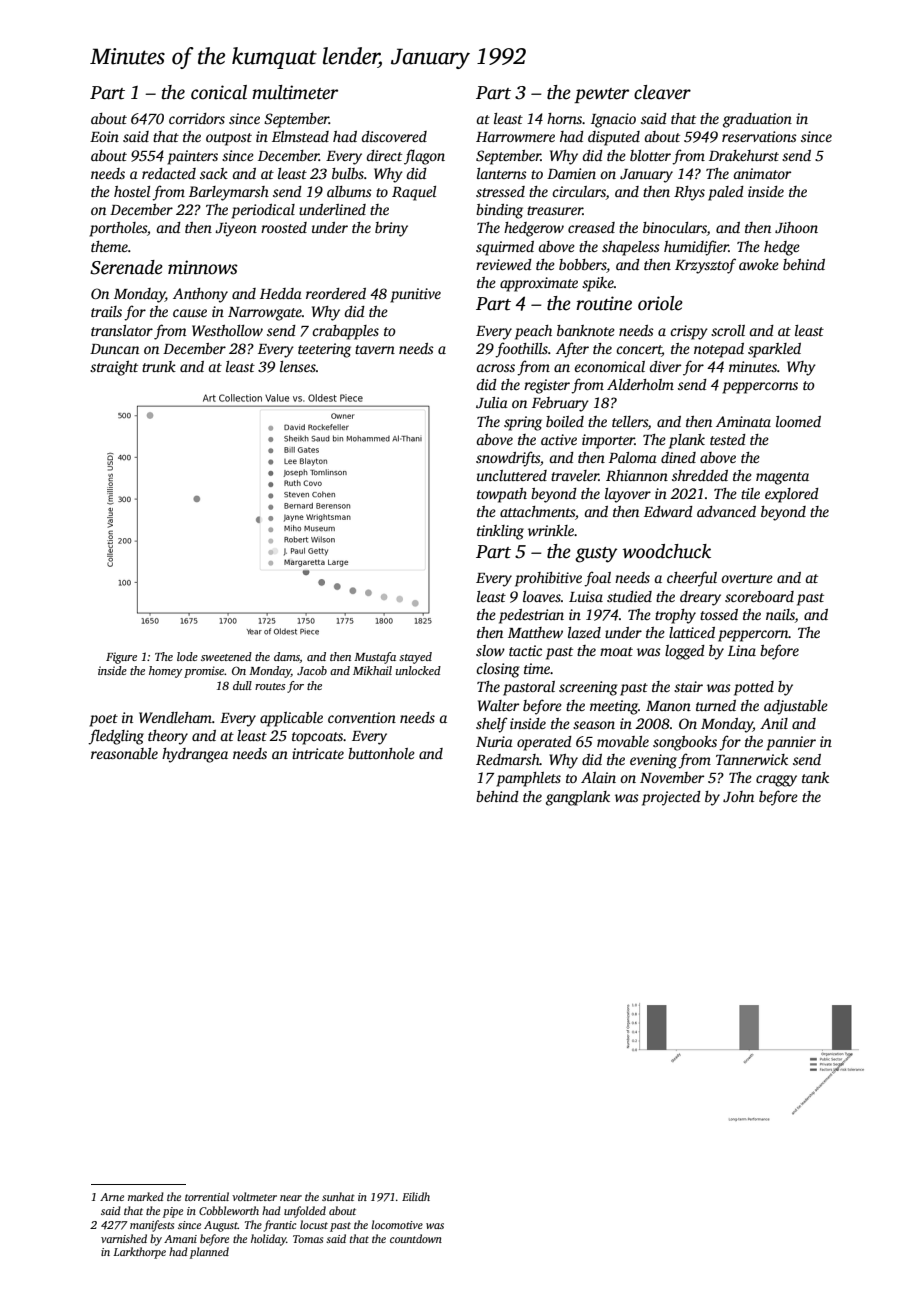 This image has width=924, height=1308. Describe the element at coordinates (124, 753) in the image. I see `reasonable` at that location.
